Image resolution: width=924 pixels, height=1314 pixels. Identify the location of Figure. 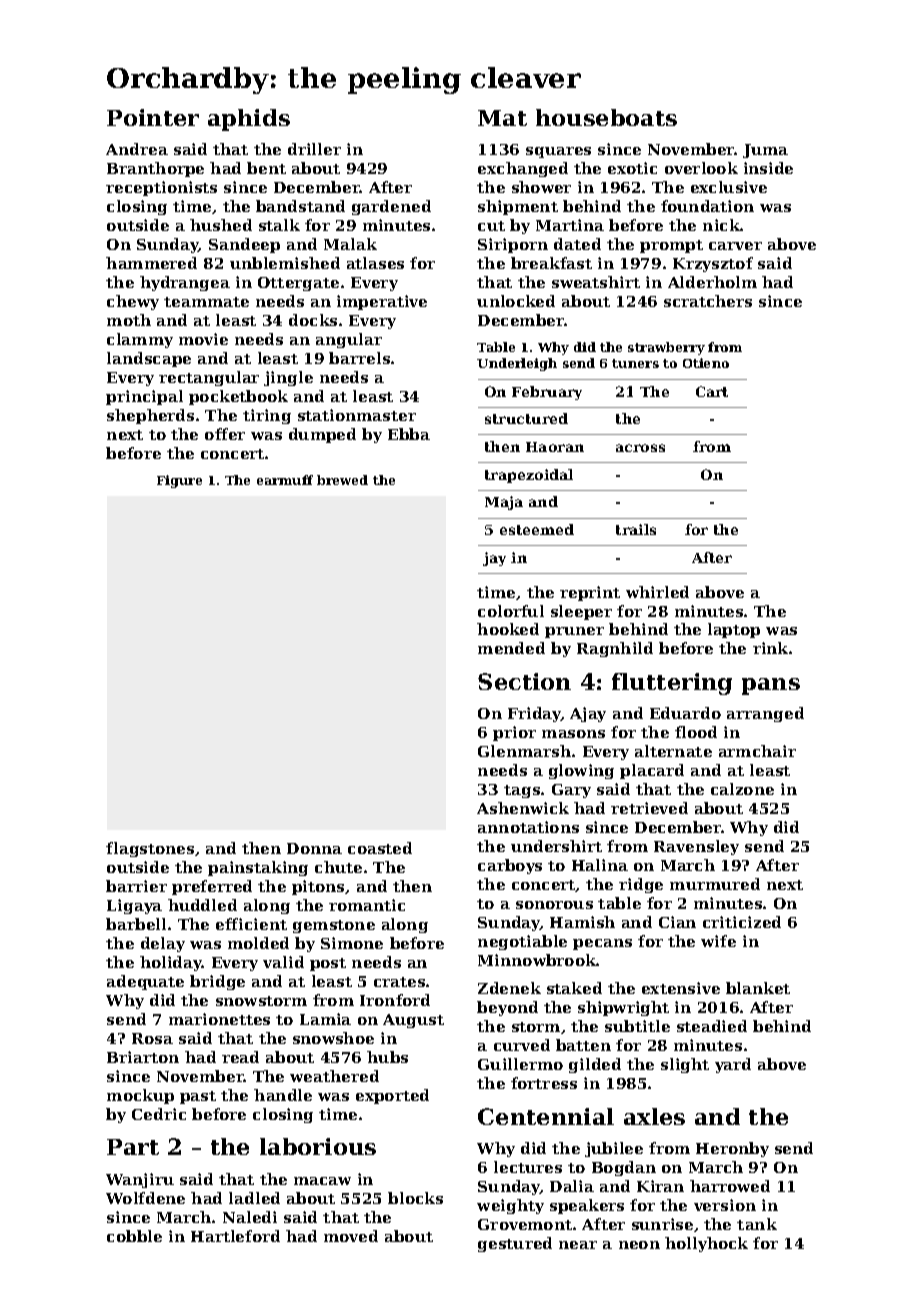
(179, 481).
